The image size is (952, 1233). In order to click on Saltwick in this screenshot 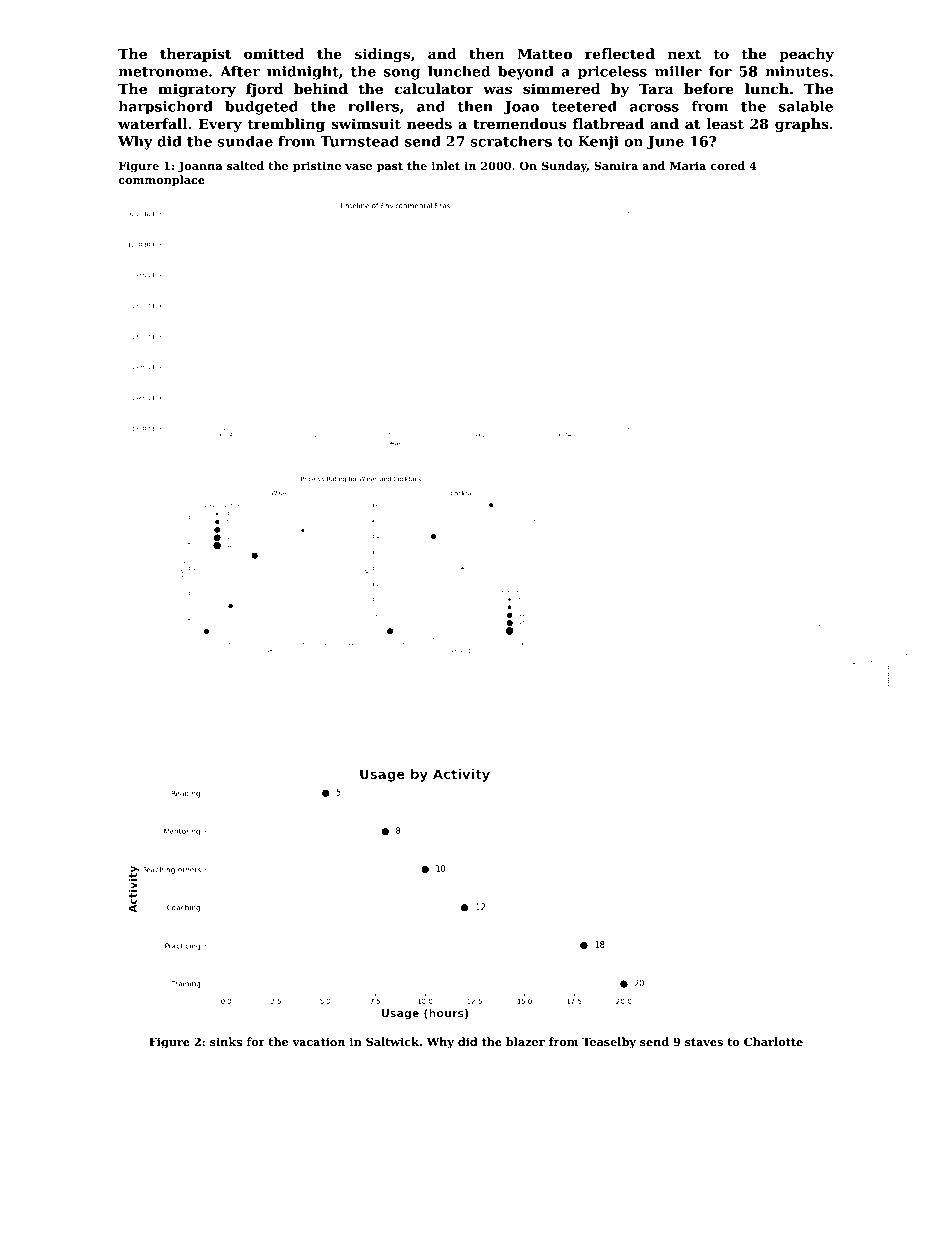, I will do `click(392, 1041)`.
